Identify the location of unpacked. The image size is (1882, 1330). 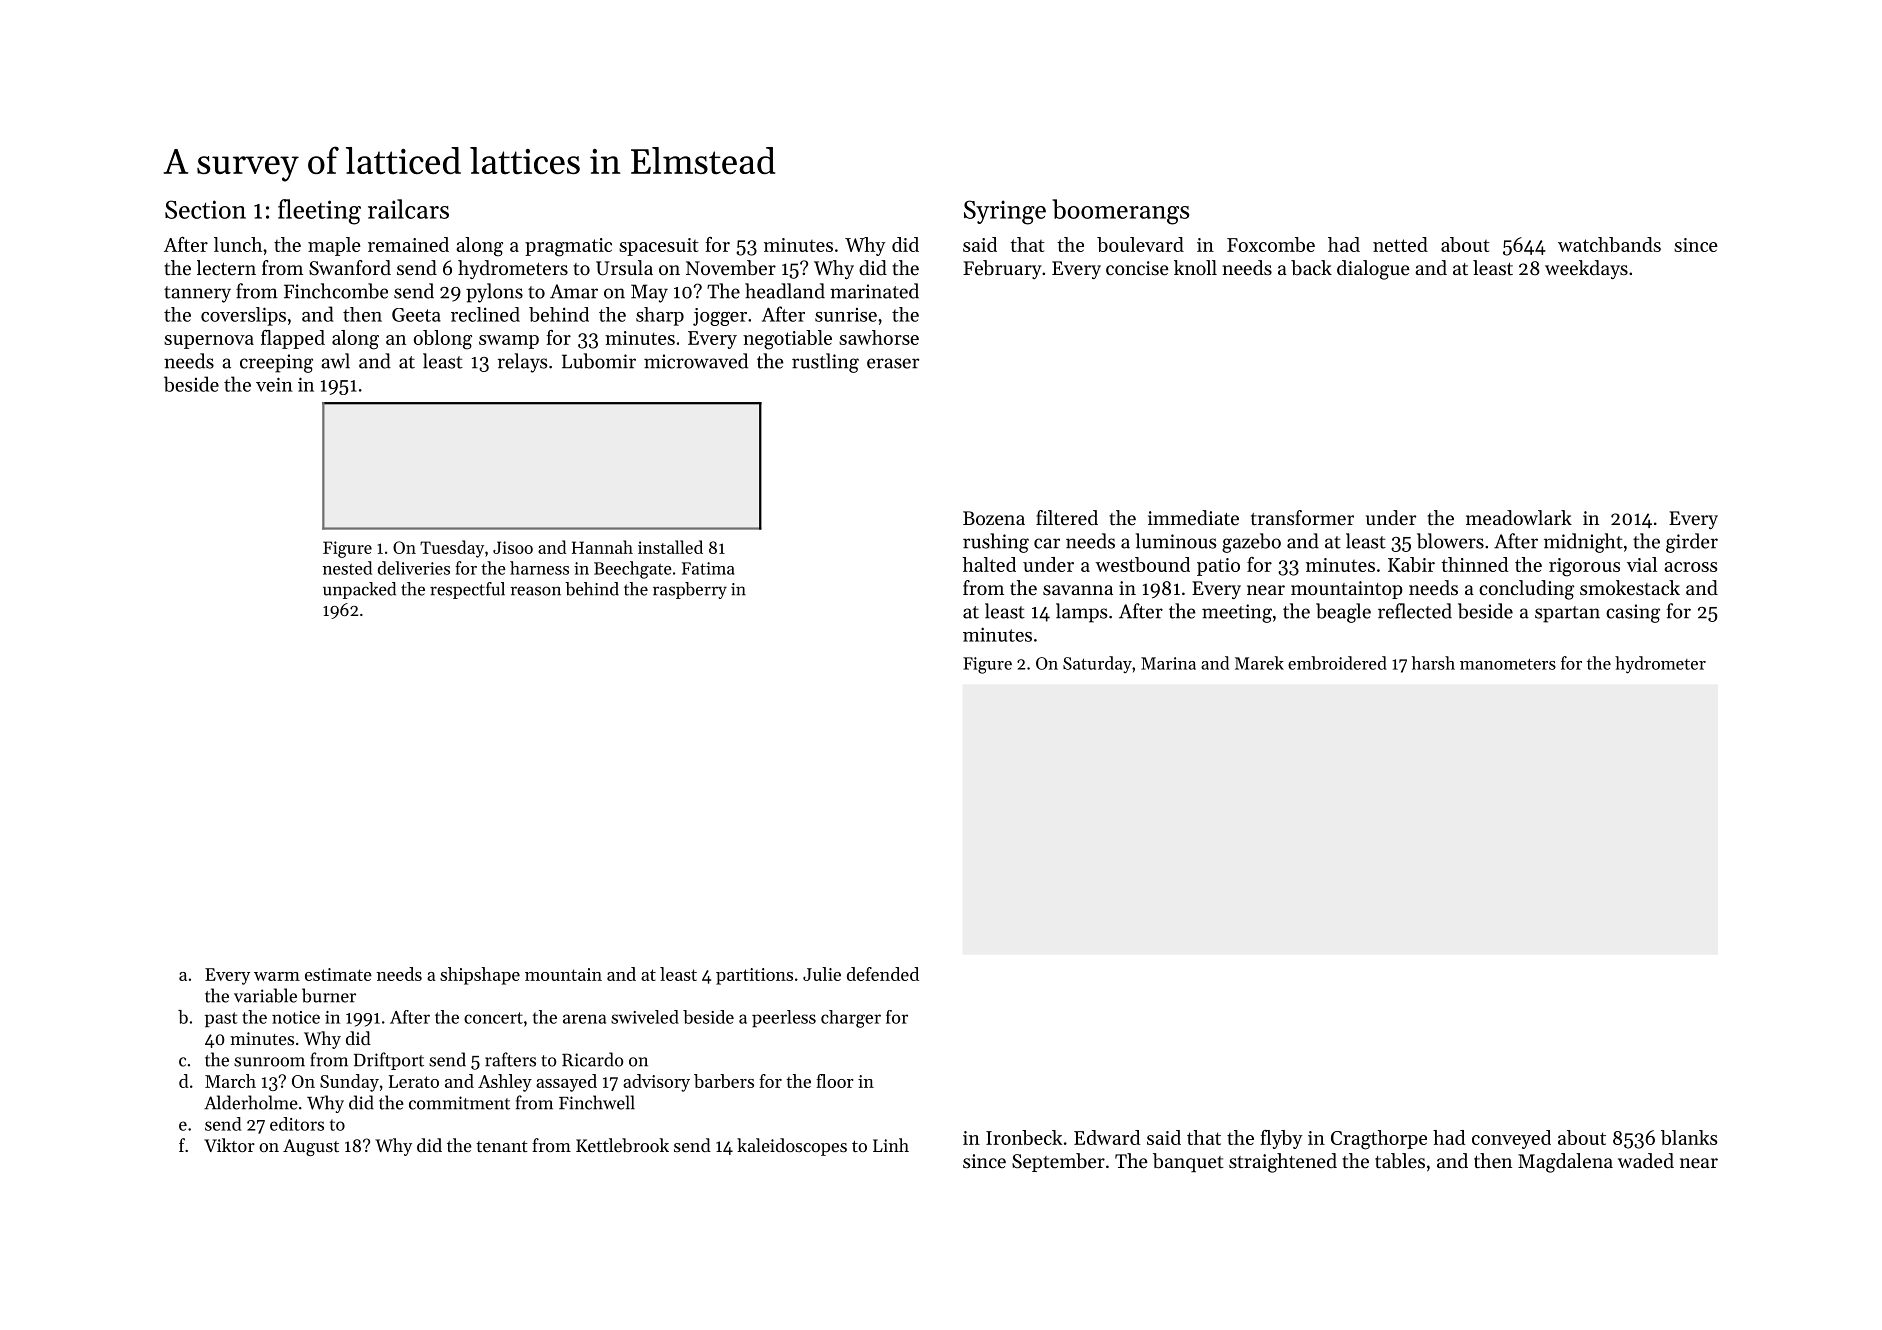
(359, 590).
